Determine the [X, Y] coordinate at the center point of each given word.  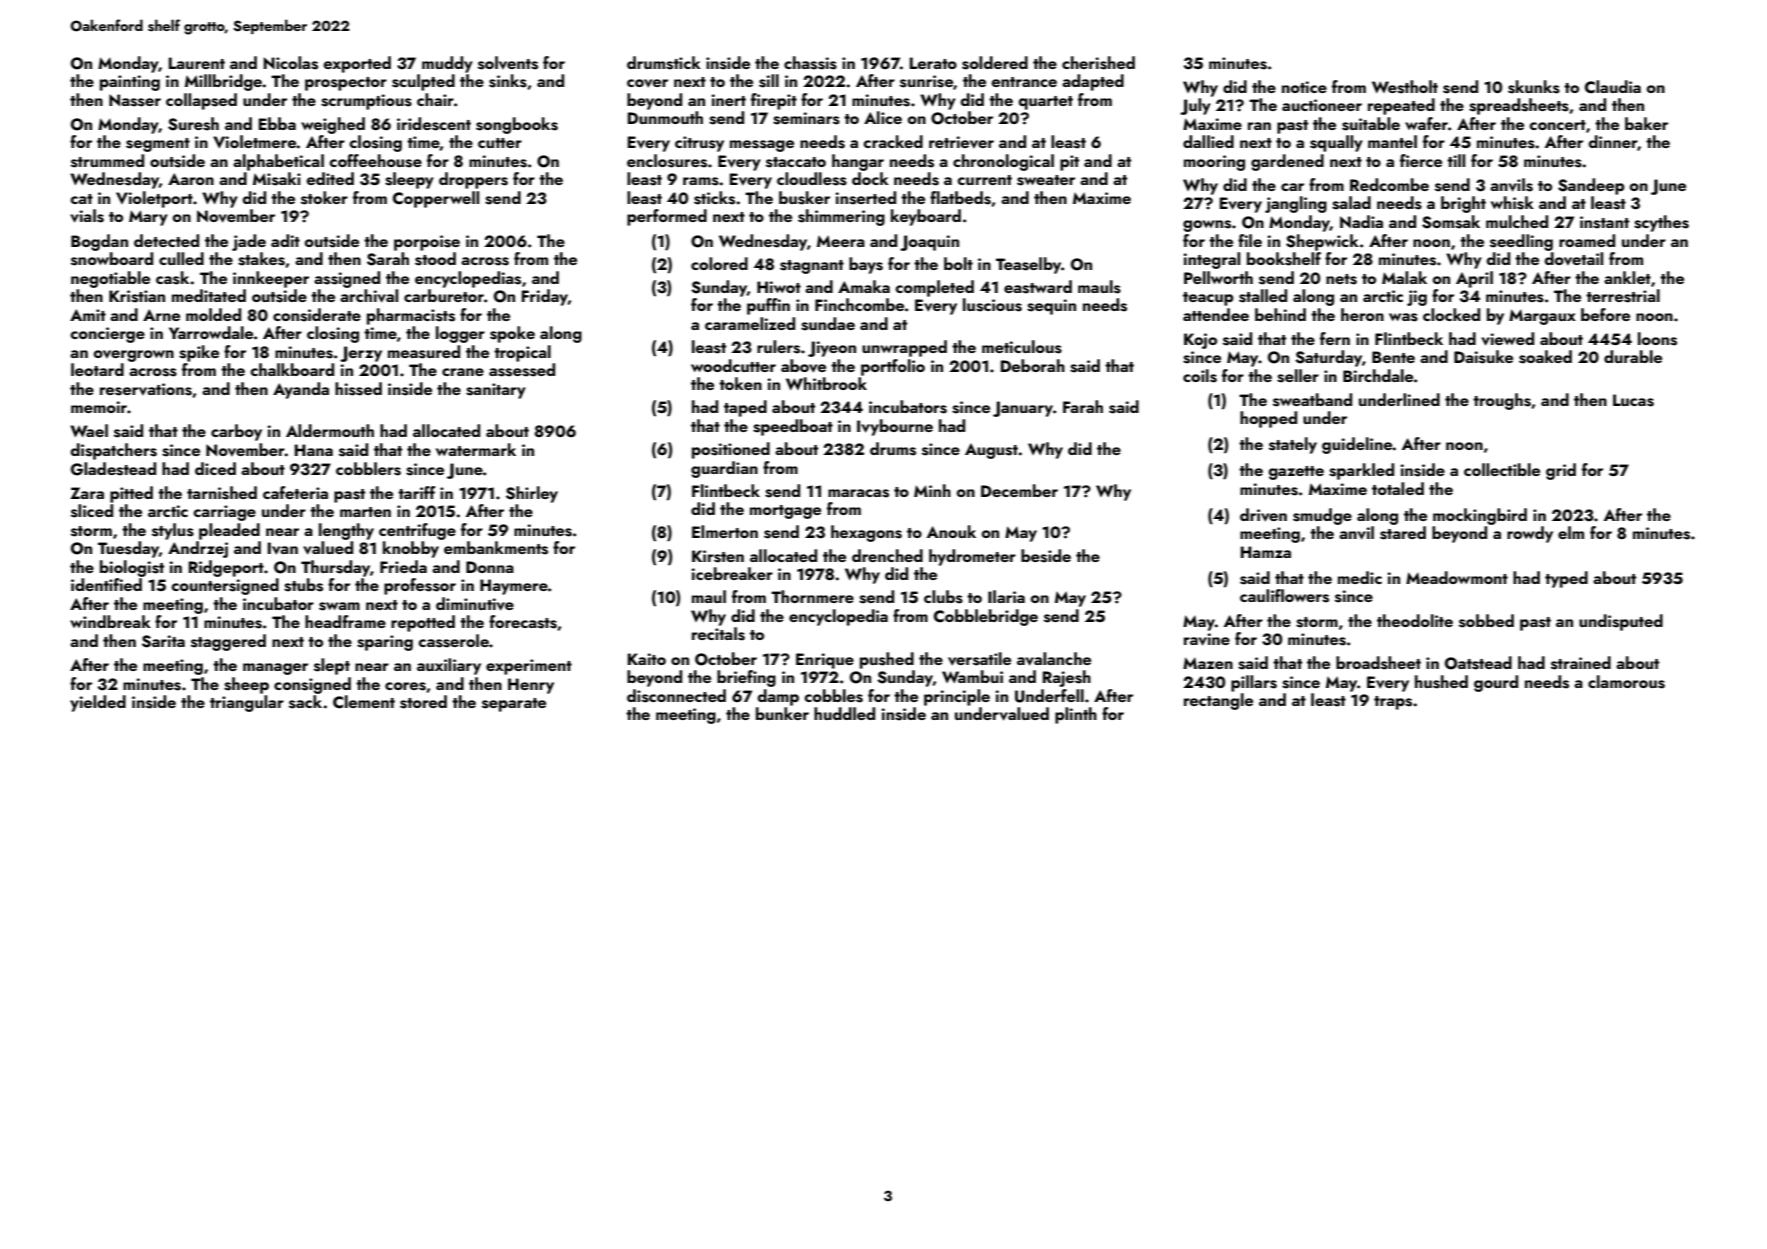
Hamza [1266, 552]
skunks [1534, 87]
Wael [89, 430]
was [1403, 317]
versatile [979, 659]
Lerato [933, 63]
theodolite [1415, 620]
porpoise [427, 243]
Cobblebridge [986, 617]
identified [106, 584]
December [1019, 490]
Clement [364, 702]
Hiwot [779, 287]
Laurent [197, 63]
